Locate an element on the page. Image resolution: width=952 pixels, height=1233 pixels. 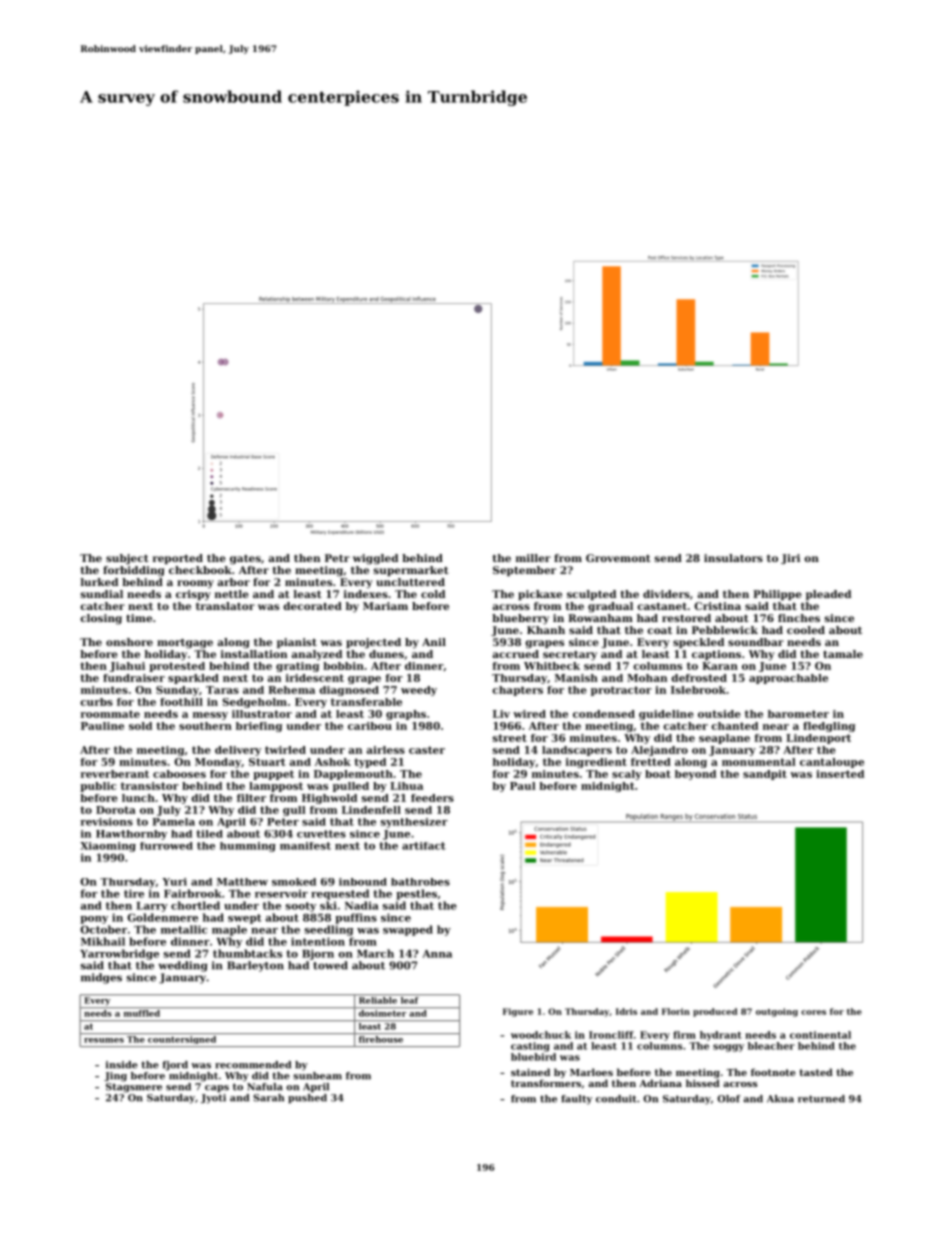
manifest is located at coordinates (305, 846).
